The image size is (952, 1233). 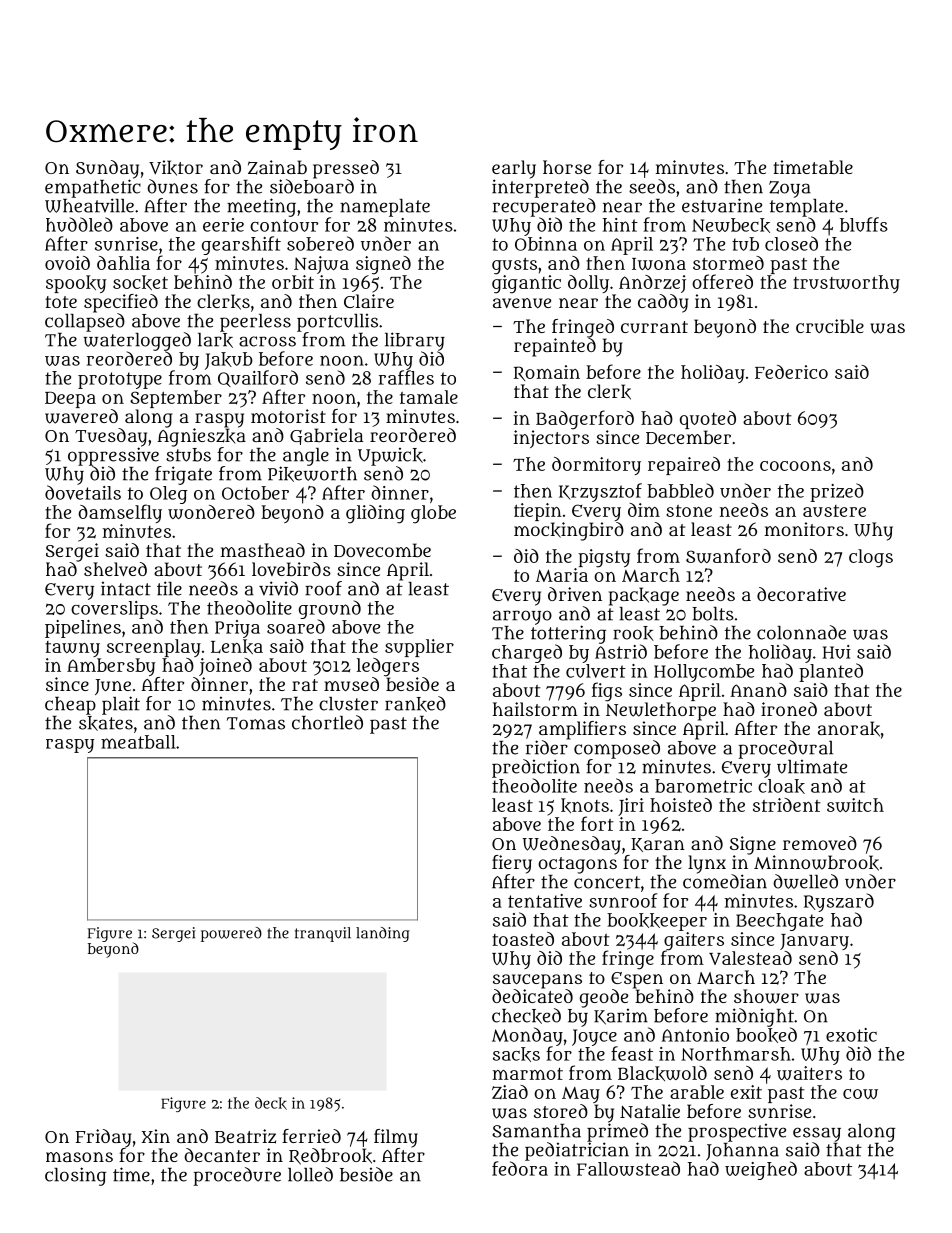 I want to click on colonnade, so click(x=801, y=632).
